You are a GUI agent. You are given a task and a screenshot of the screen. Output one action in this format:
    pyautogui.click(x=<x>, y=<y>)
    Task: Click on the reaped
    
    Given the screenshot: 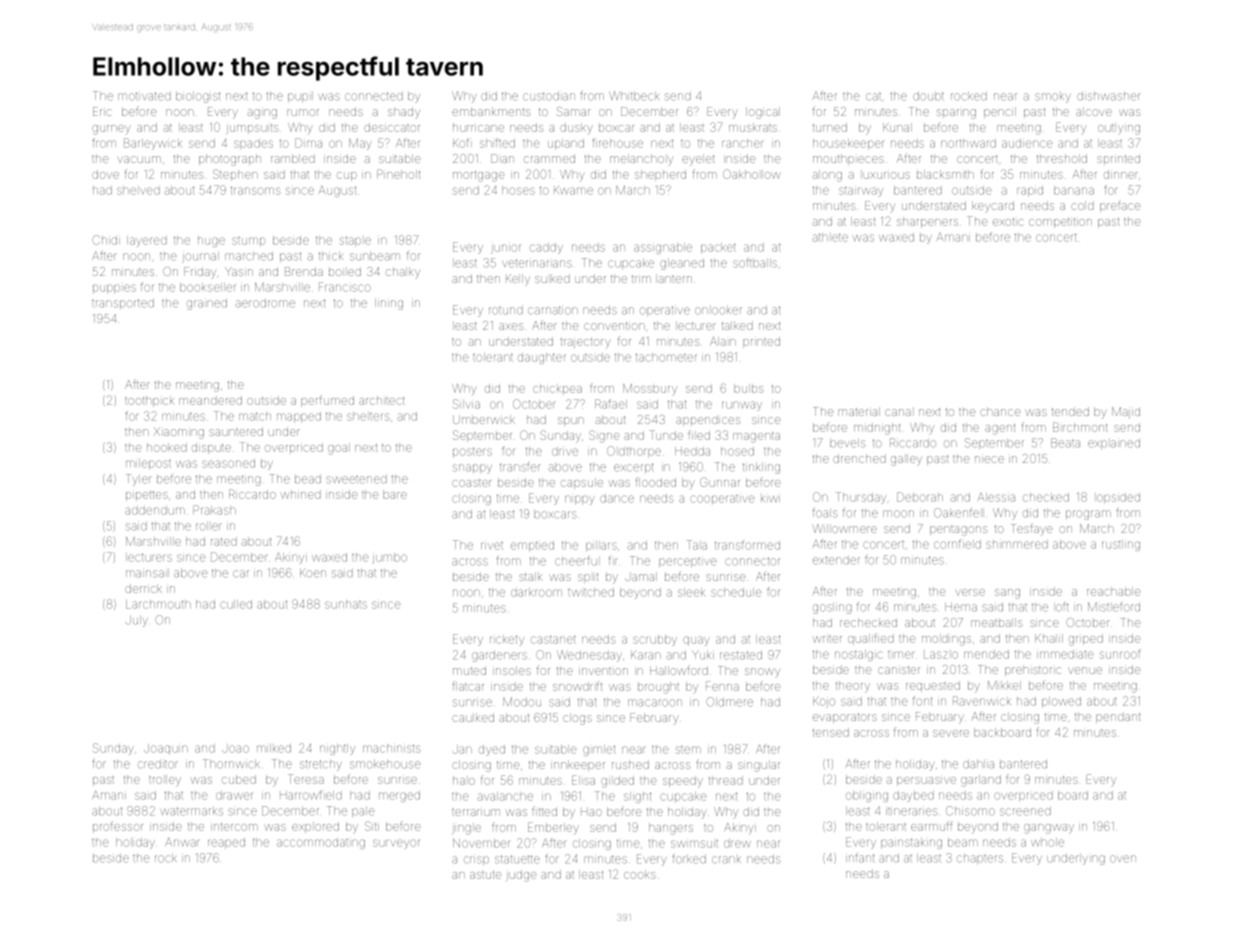 What is the action you would take?
    pyautogui.click(x=226, y=843)
